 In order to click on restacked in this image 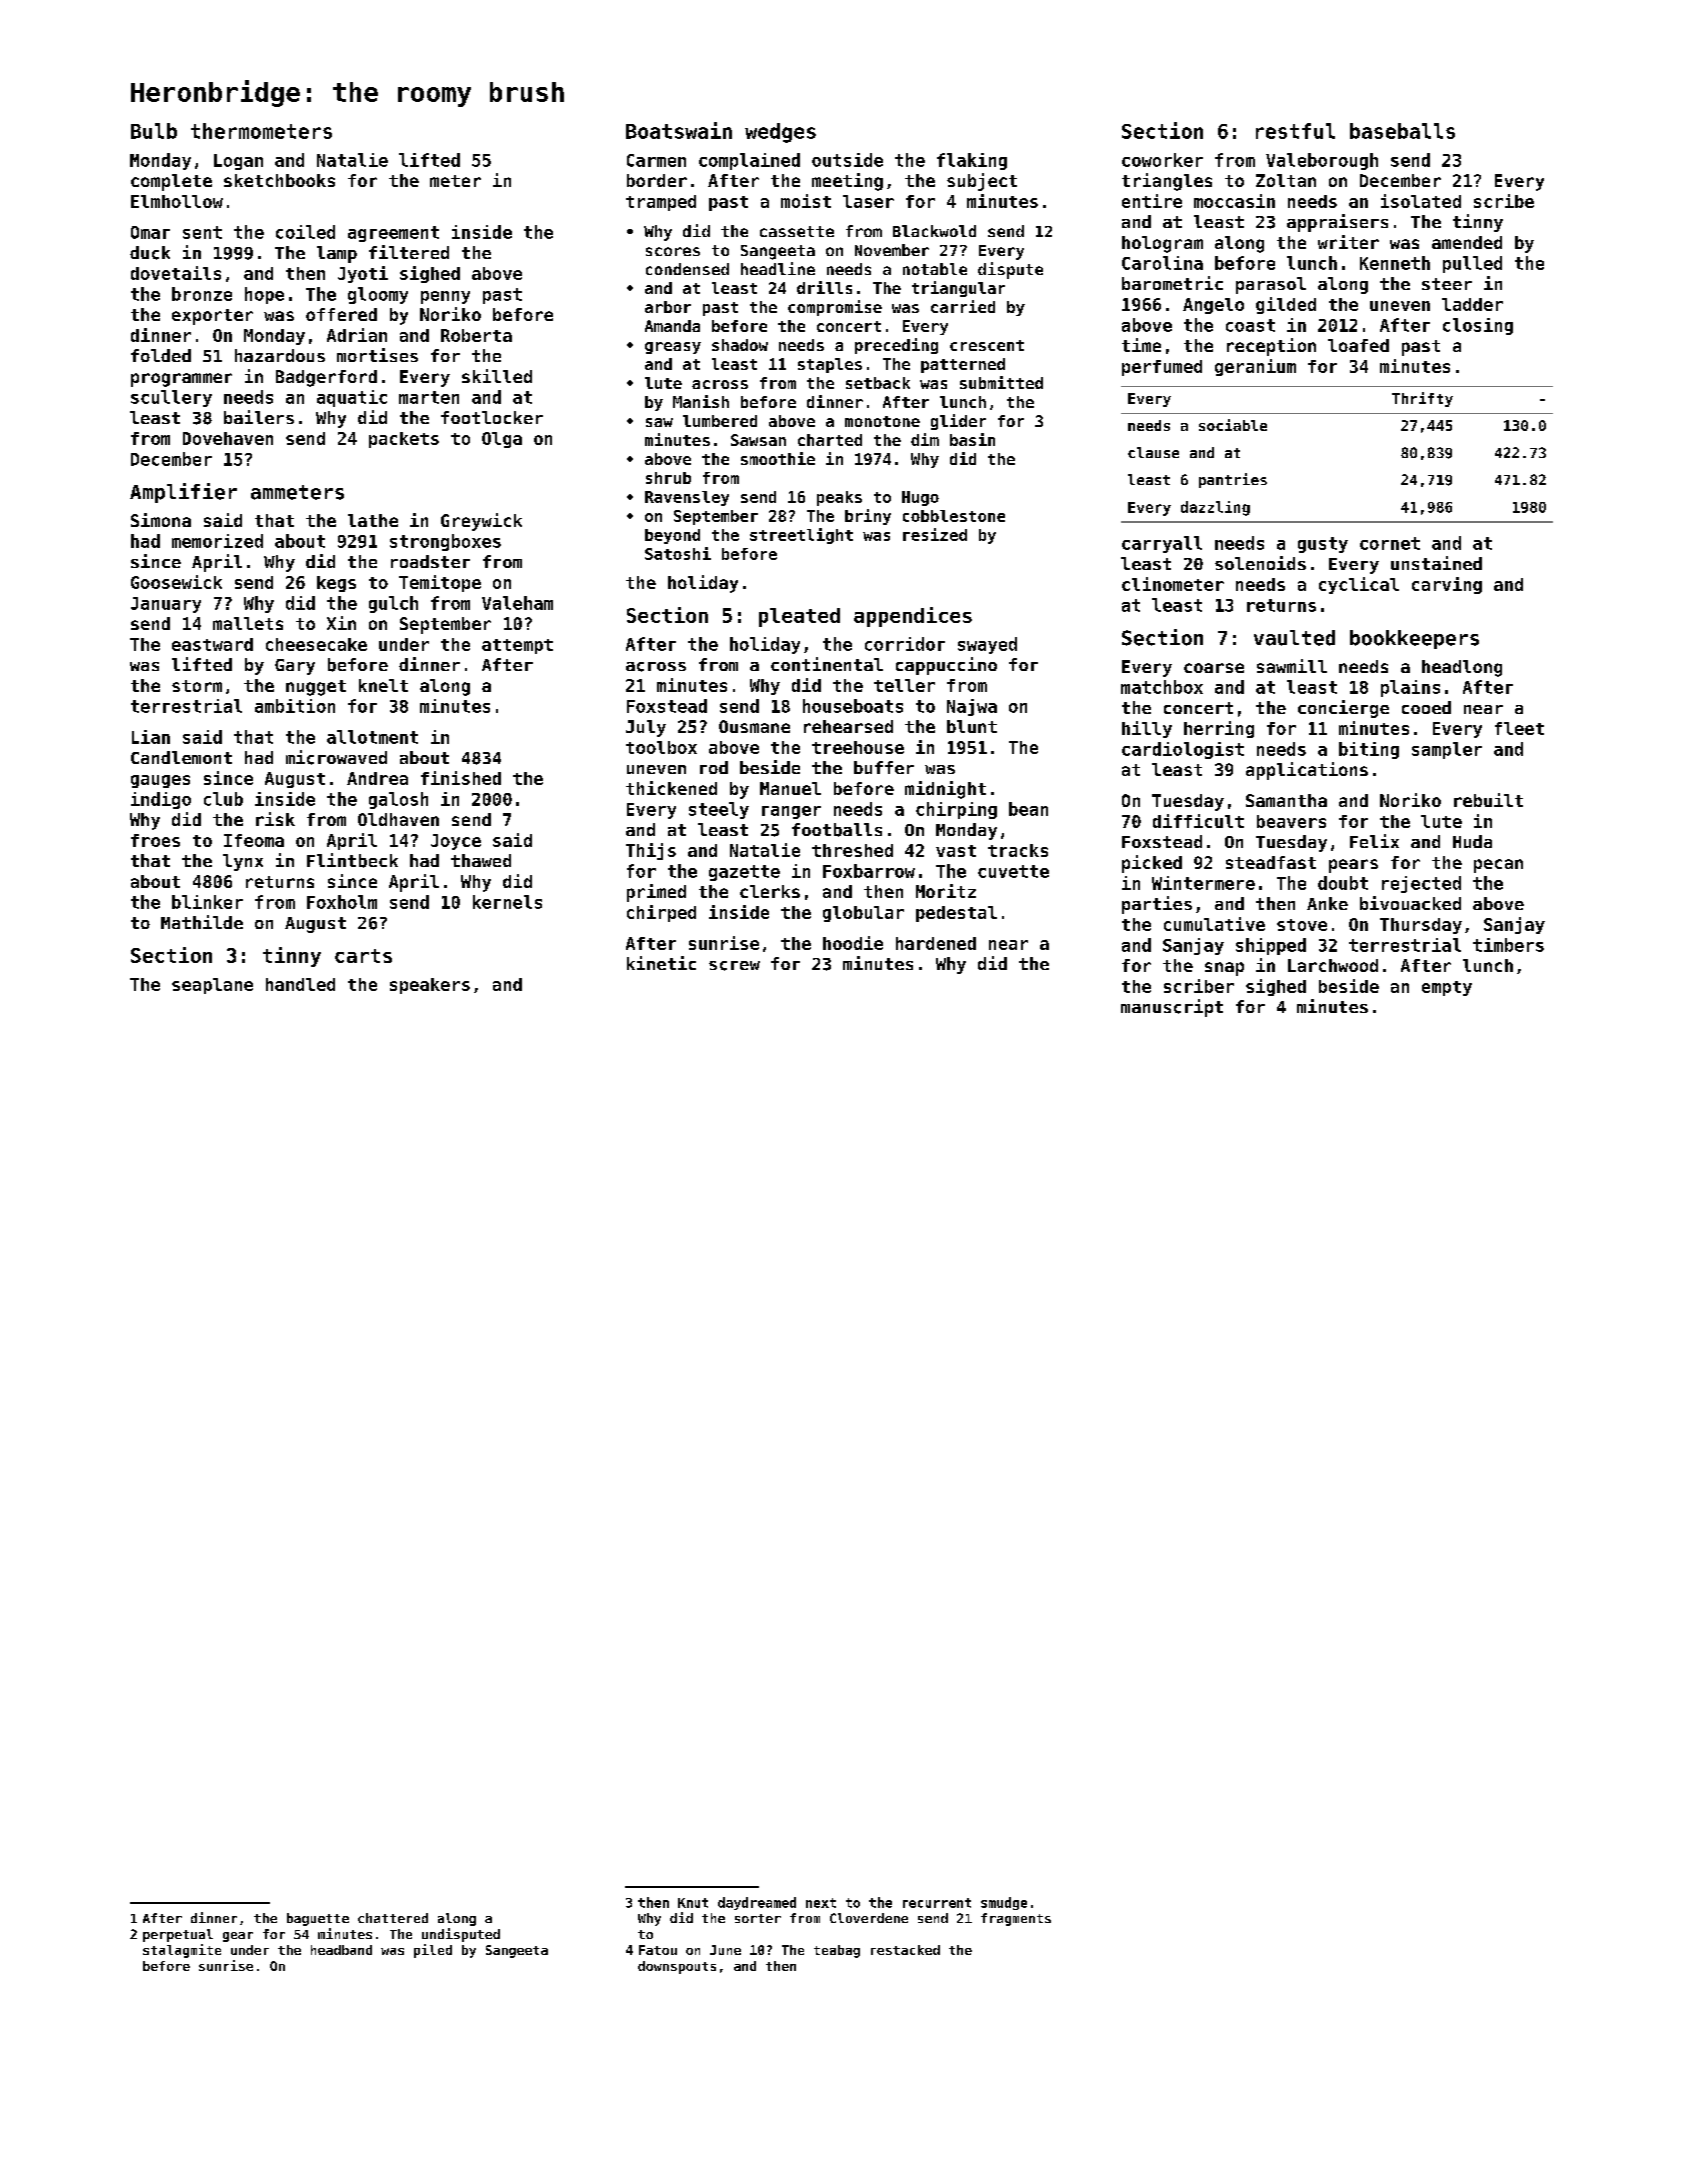, I will do `click(905, 1950)`.
